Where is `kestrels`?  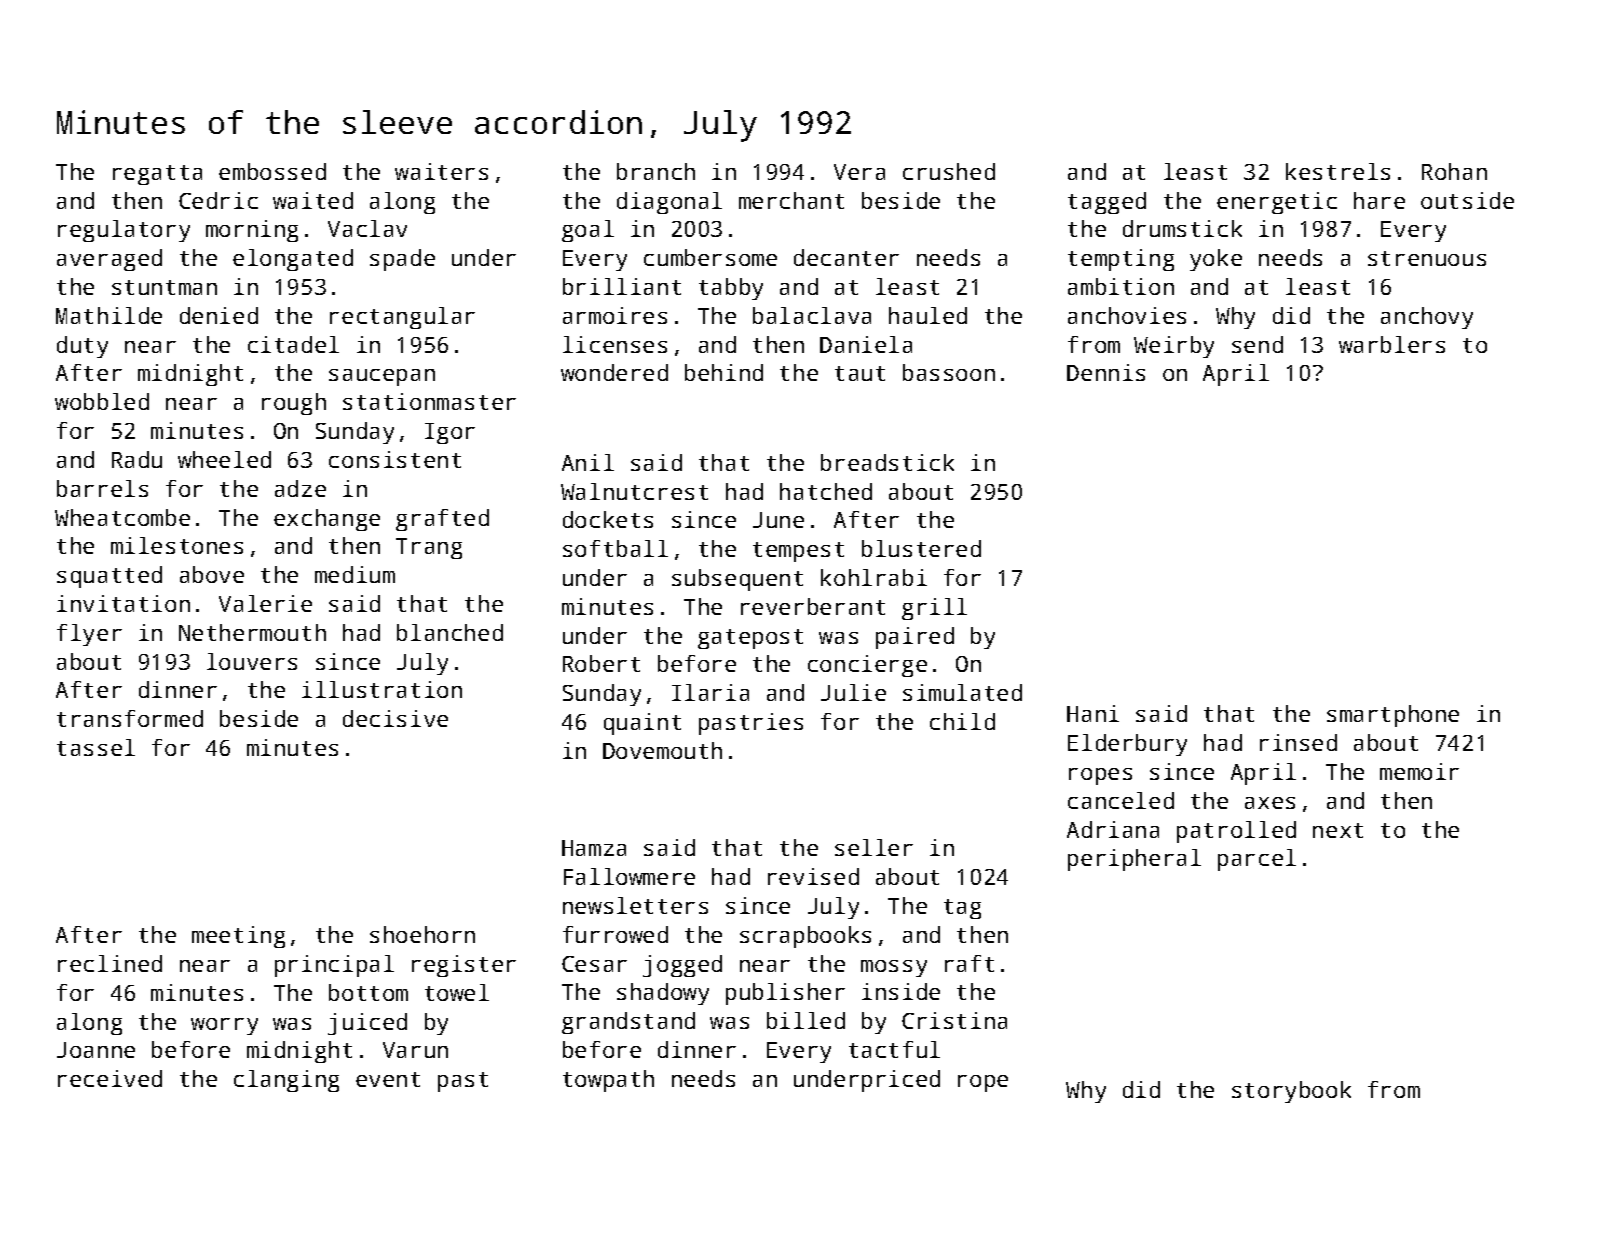
kestrels is located at coordinates (1338, 171).
